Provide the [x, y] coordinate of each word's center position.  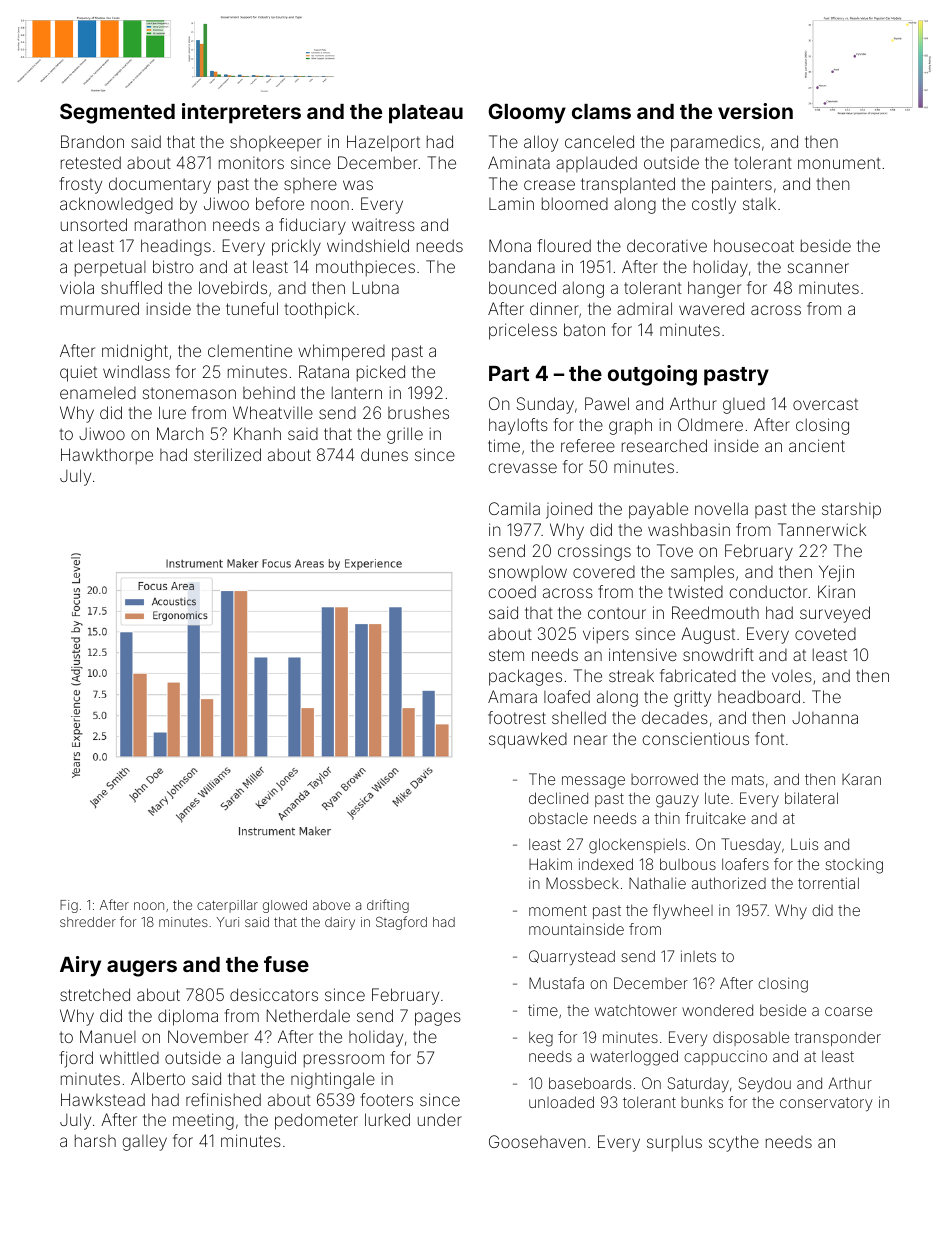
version [755, 111]
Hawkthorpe [107, 456]
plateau [426, 114]
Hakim [550, 864]
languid [269, 1059]
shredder [88, 922]
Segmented [117, 113]
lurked [387, 1119]
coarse [848, 1011]
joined [569, 510]
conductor [768, 591]
